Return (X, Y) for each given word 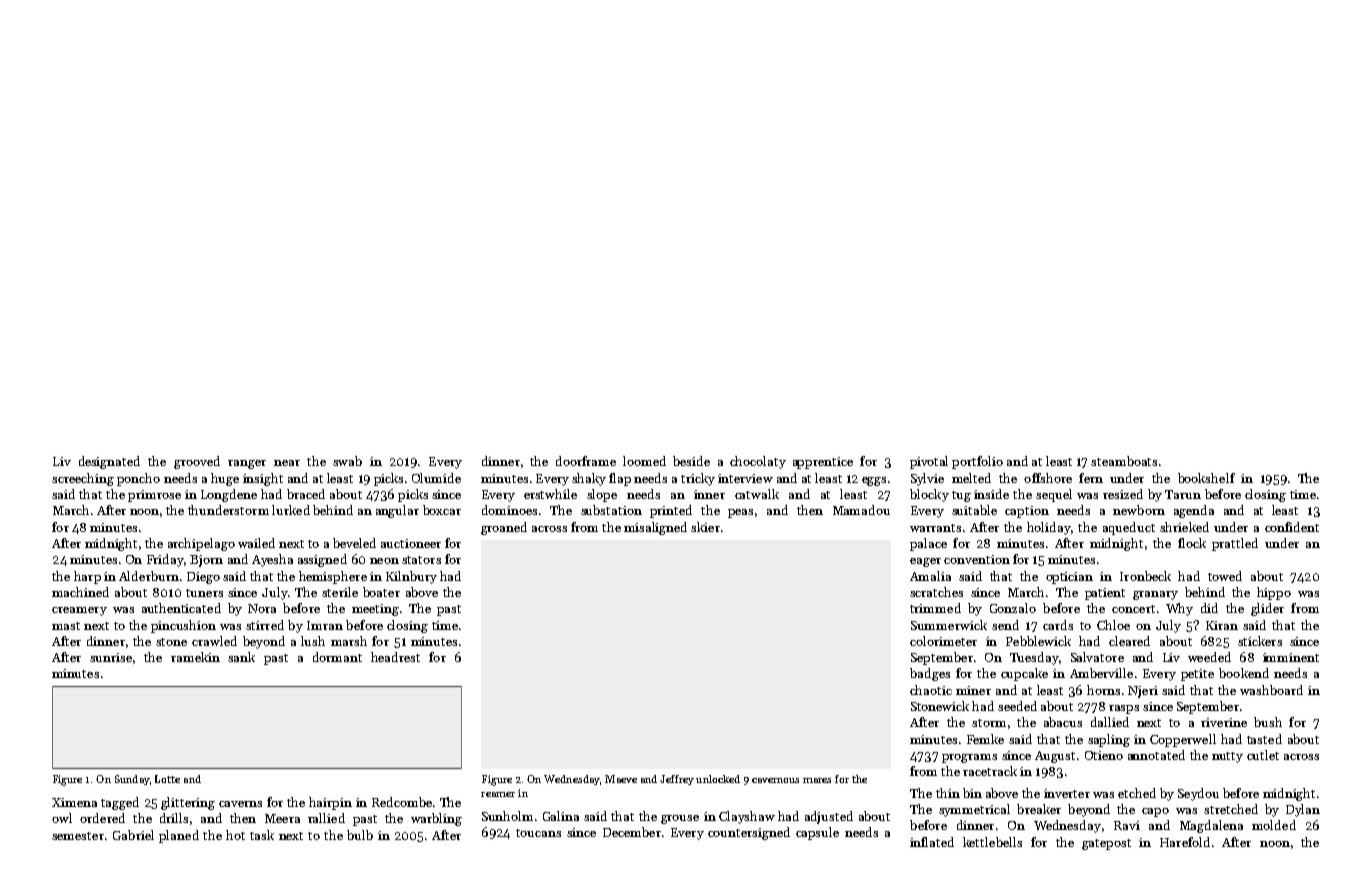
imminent (1291, 657)
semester (78, 836)
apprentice (823, 463)
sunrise (111, 657)
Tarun (1183, 494)
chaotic (931, 690)
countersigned (749, 833)
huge (225, 479)
